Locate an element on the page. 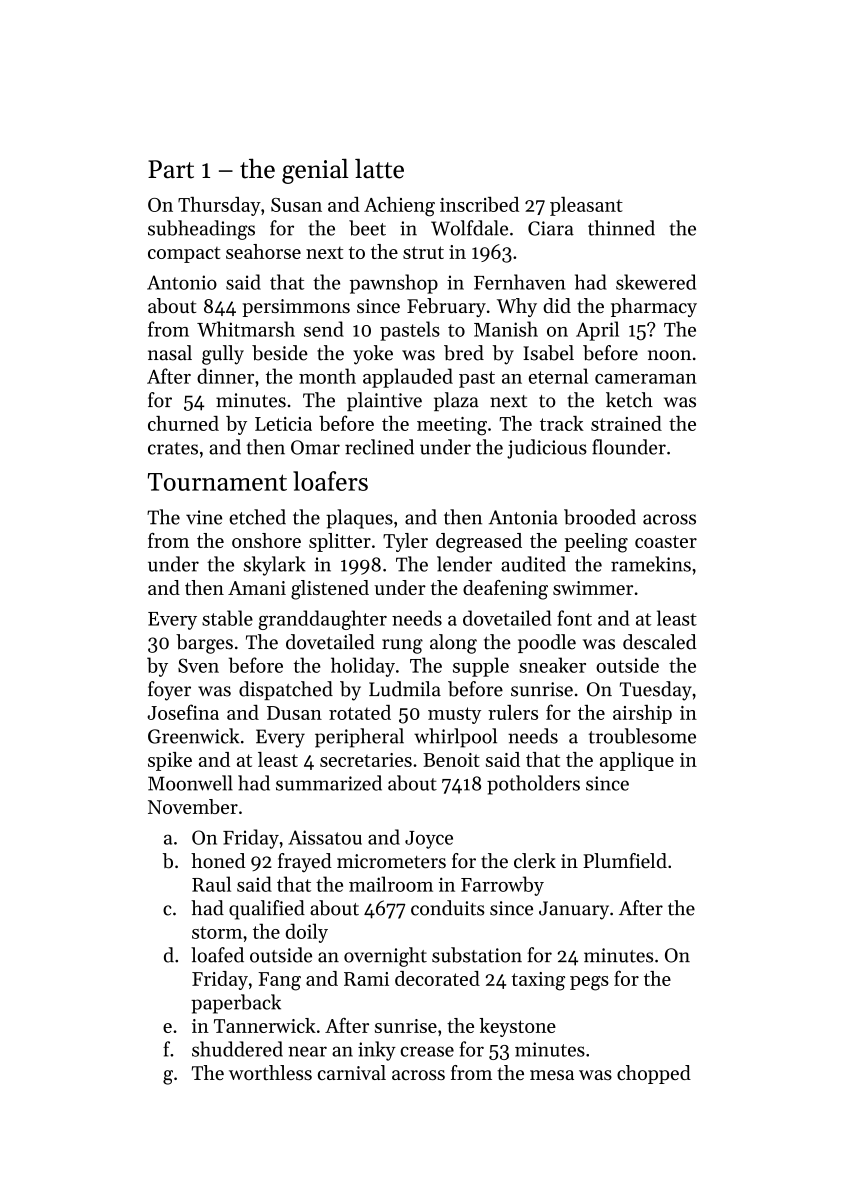 The height and width of the document is (1198, 844). holiday is located at coordinates (363, 667).
